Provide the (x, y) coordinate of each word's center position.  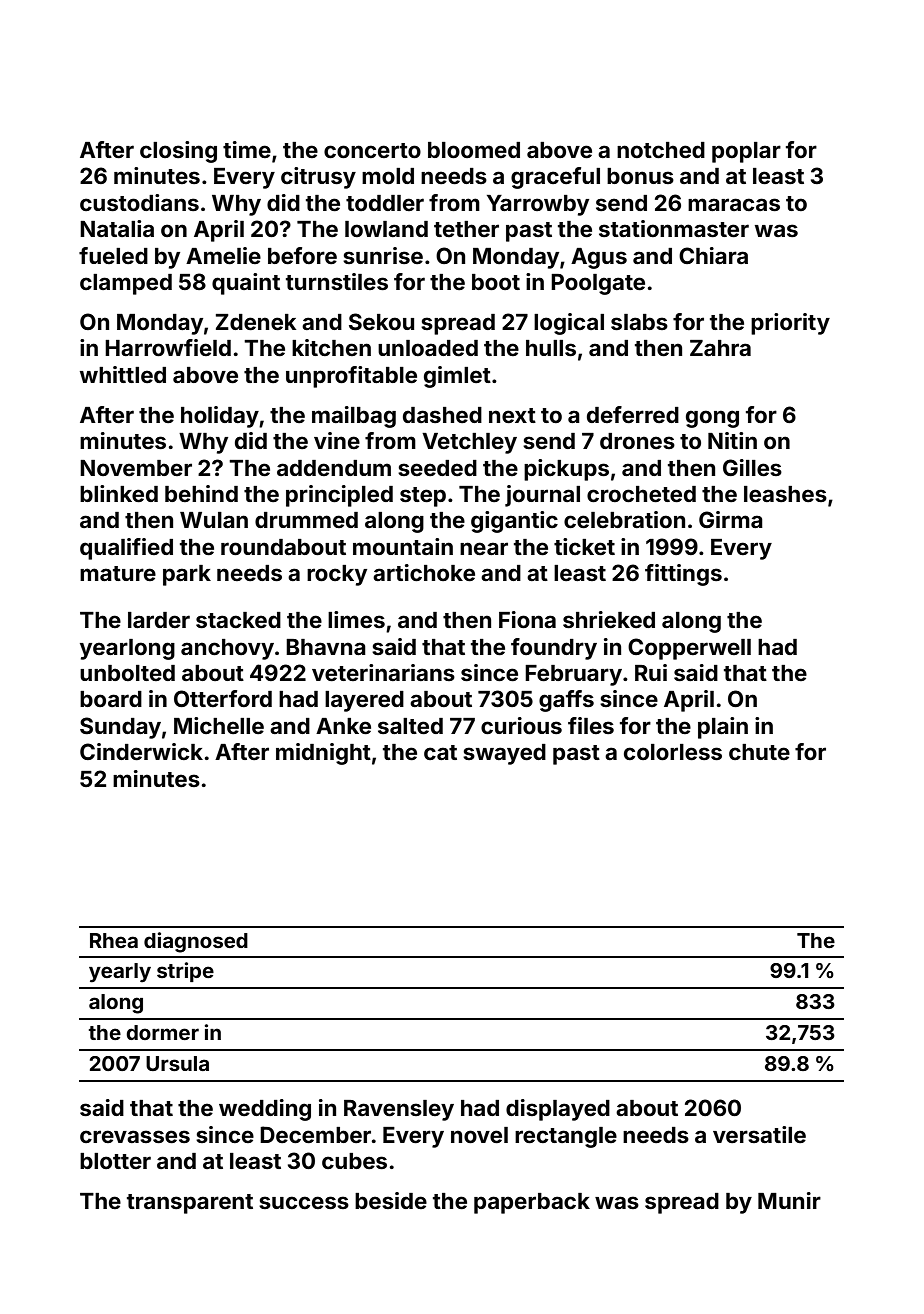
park (187, 575)
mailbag (354, 417)
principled (339, 496)
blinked (119, 493)
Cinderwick (141, 751)
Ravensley (399, 1110)
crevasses (135, 1136)
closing (178, 152)
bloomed (474, 150)
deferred (633, 414)
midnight (323, 754)
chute (759, 752)
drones (637, 441)
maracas (734, 204)
